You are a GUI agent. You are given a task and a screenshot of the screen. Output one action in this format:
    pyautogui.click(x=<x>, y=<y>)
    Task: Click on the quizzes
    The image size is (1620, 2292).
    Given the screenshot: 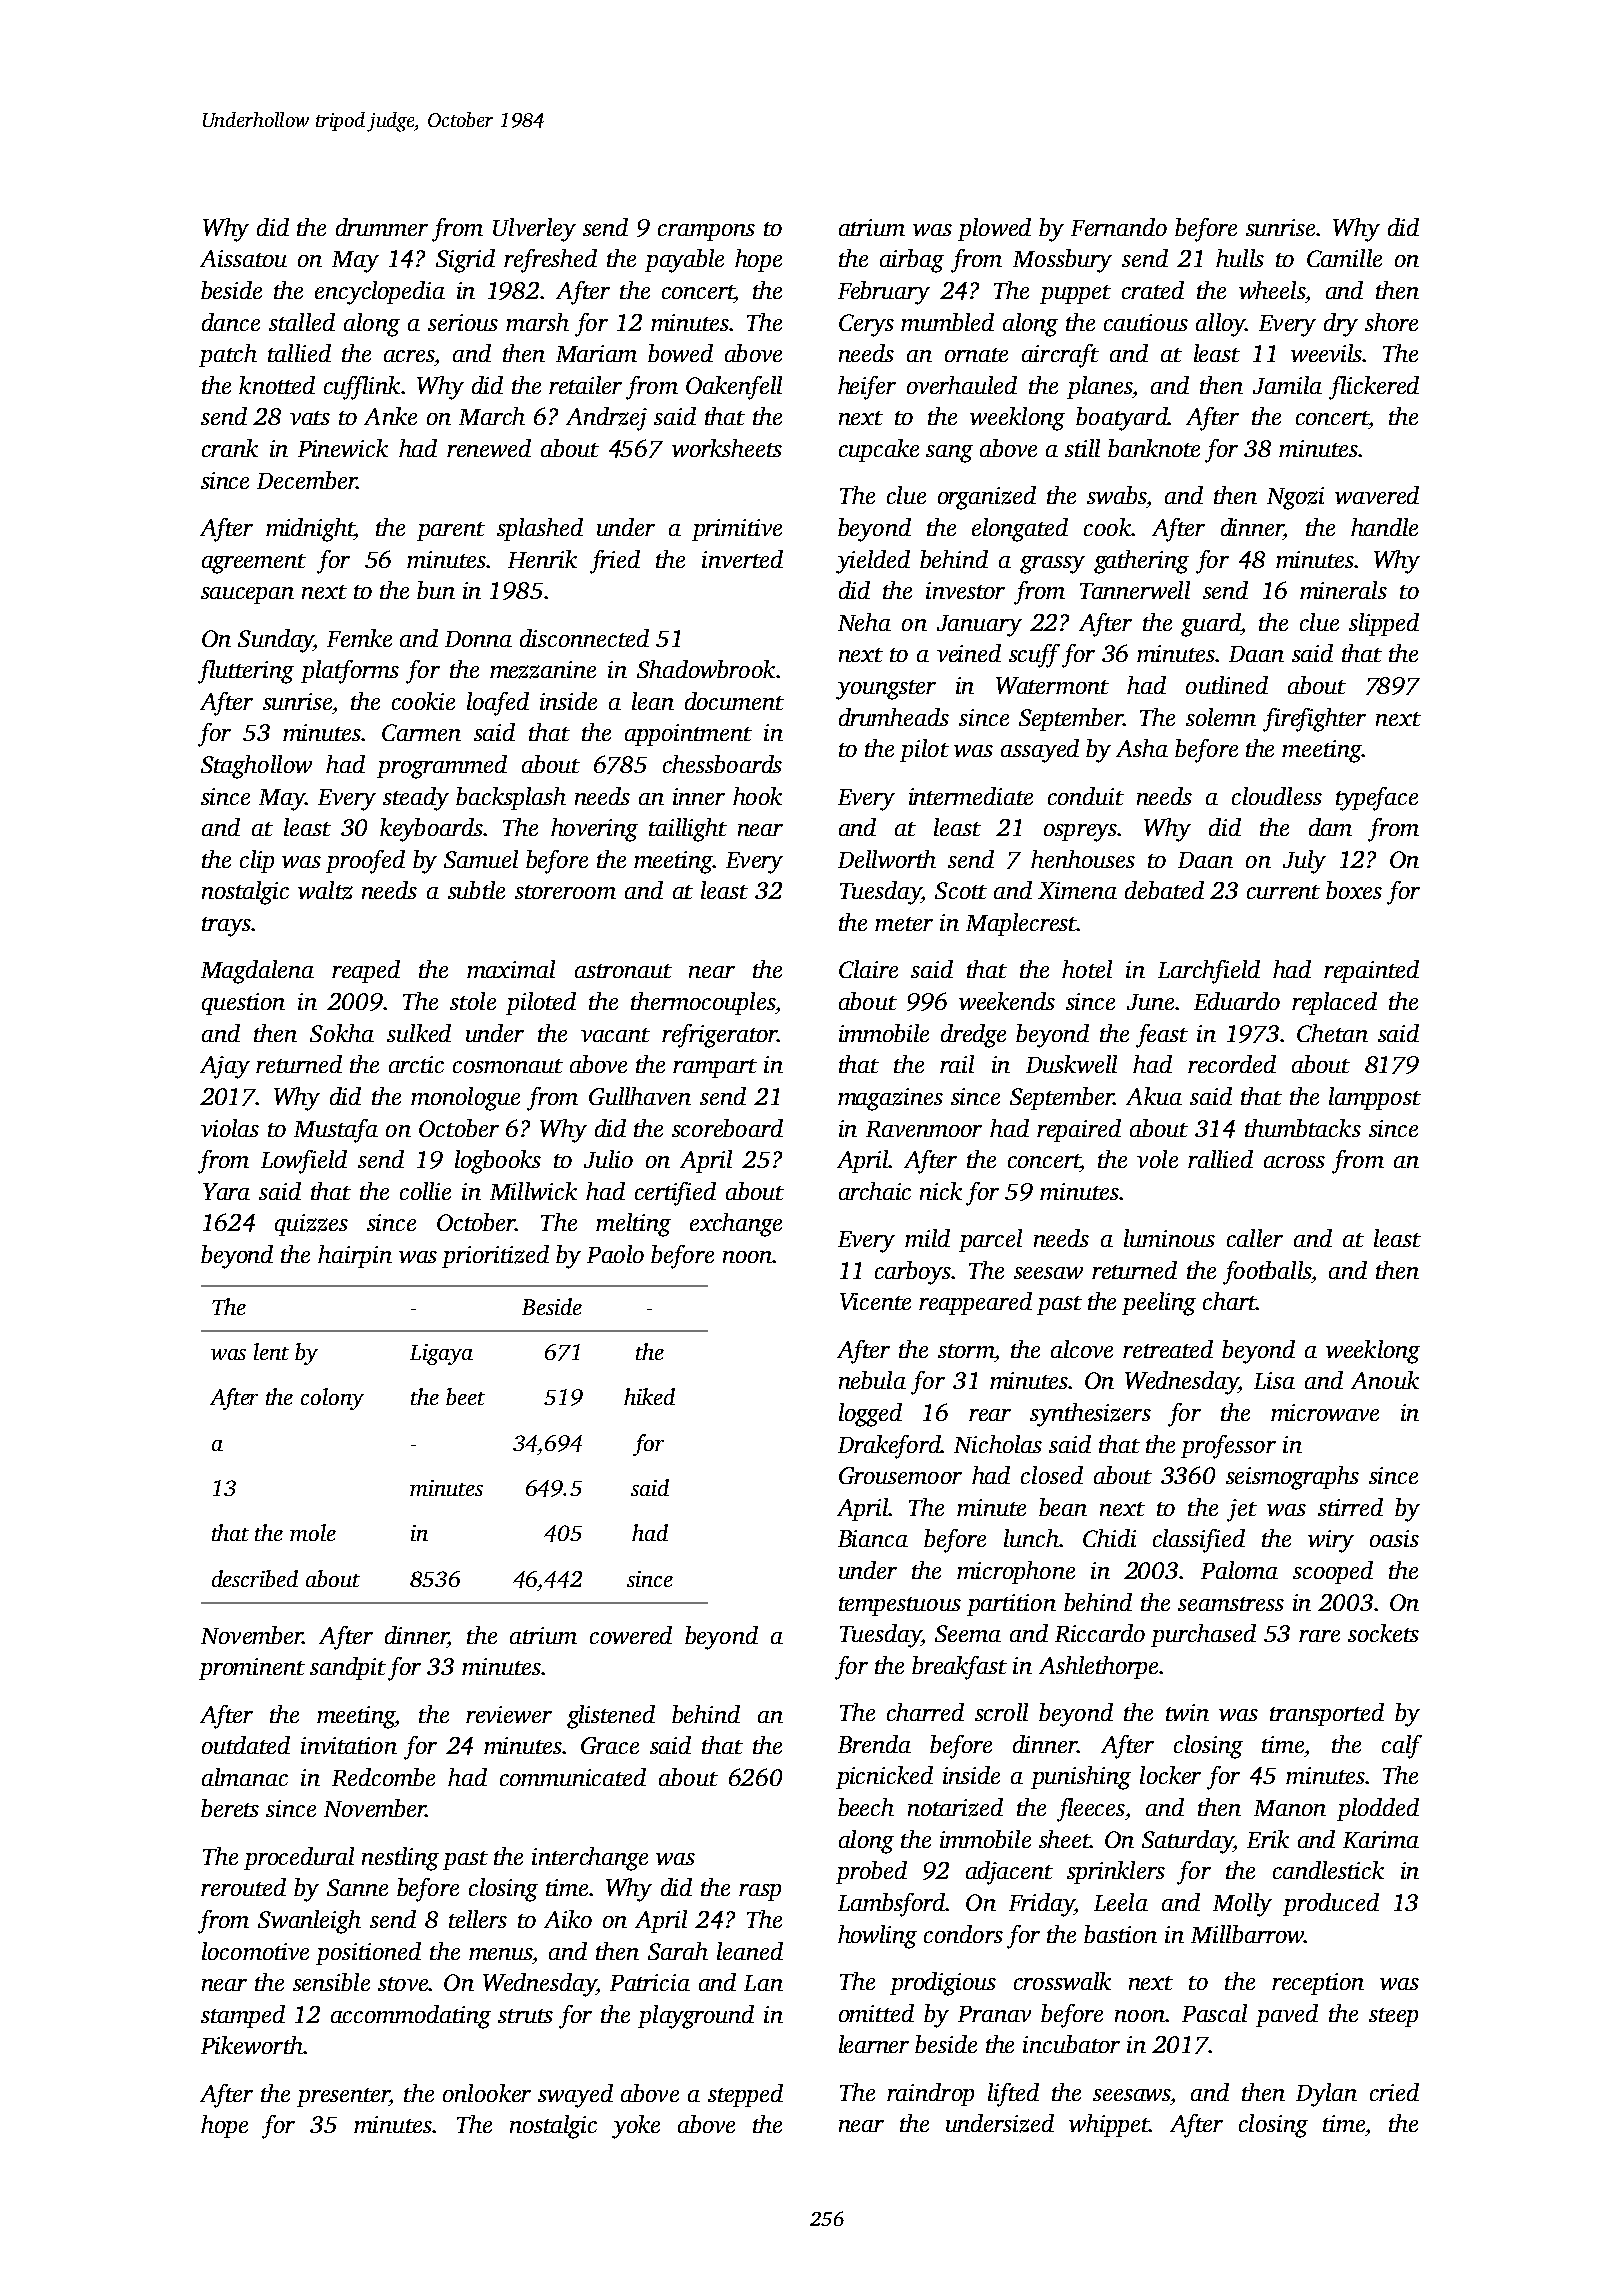 What is the action you would take?
    pyautogui.click(x=311, y=1225)
